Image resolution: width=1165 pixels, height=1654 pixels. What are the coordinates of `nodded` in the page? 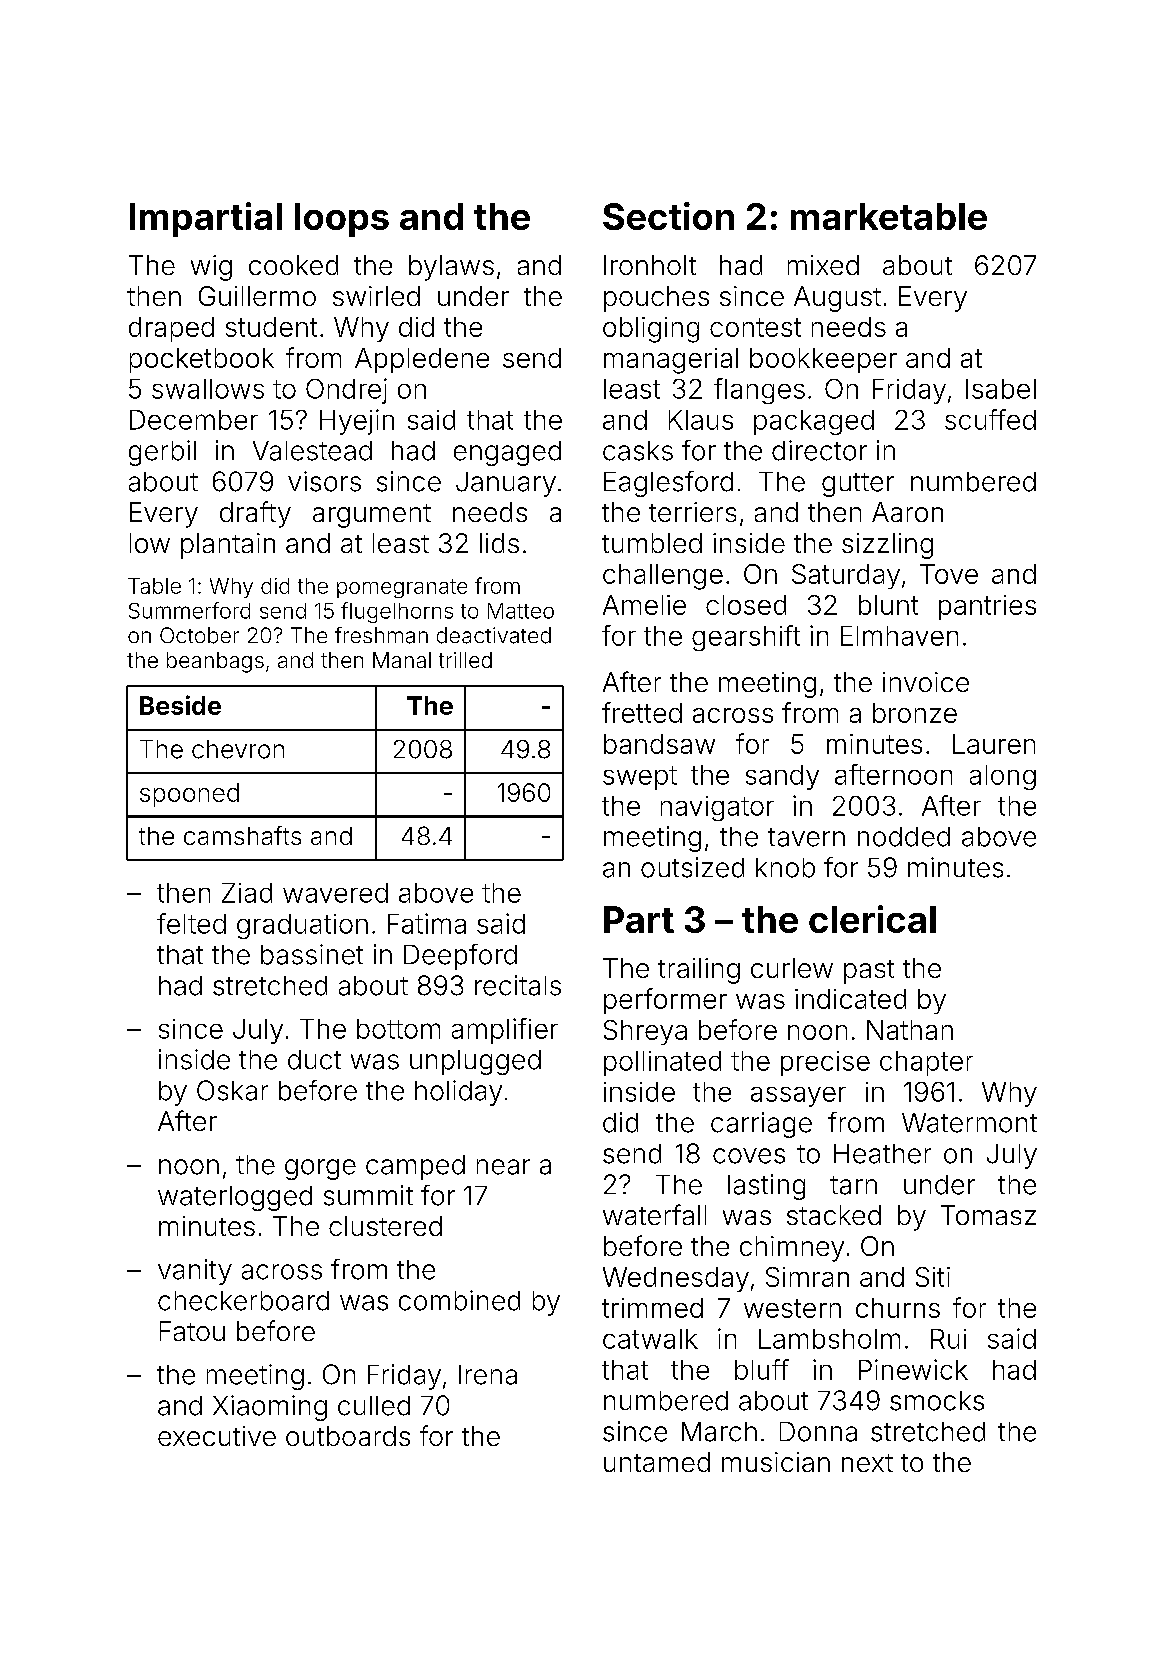 It's located at (904, 837).
